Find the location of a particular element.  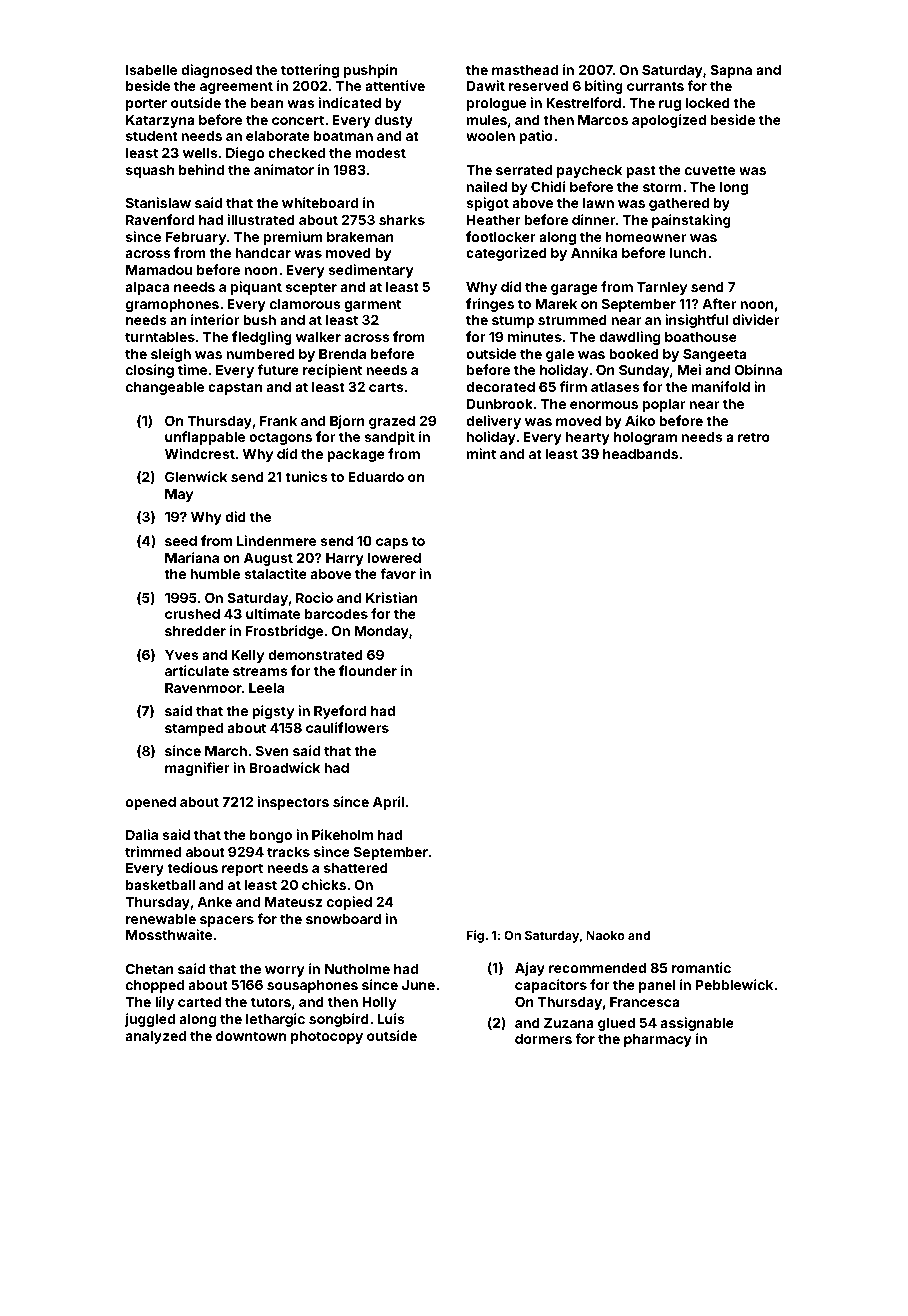

diagnosed is located at coordinates (216, 71).
